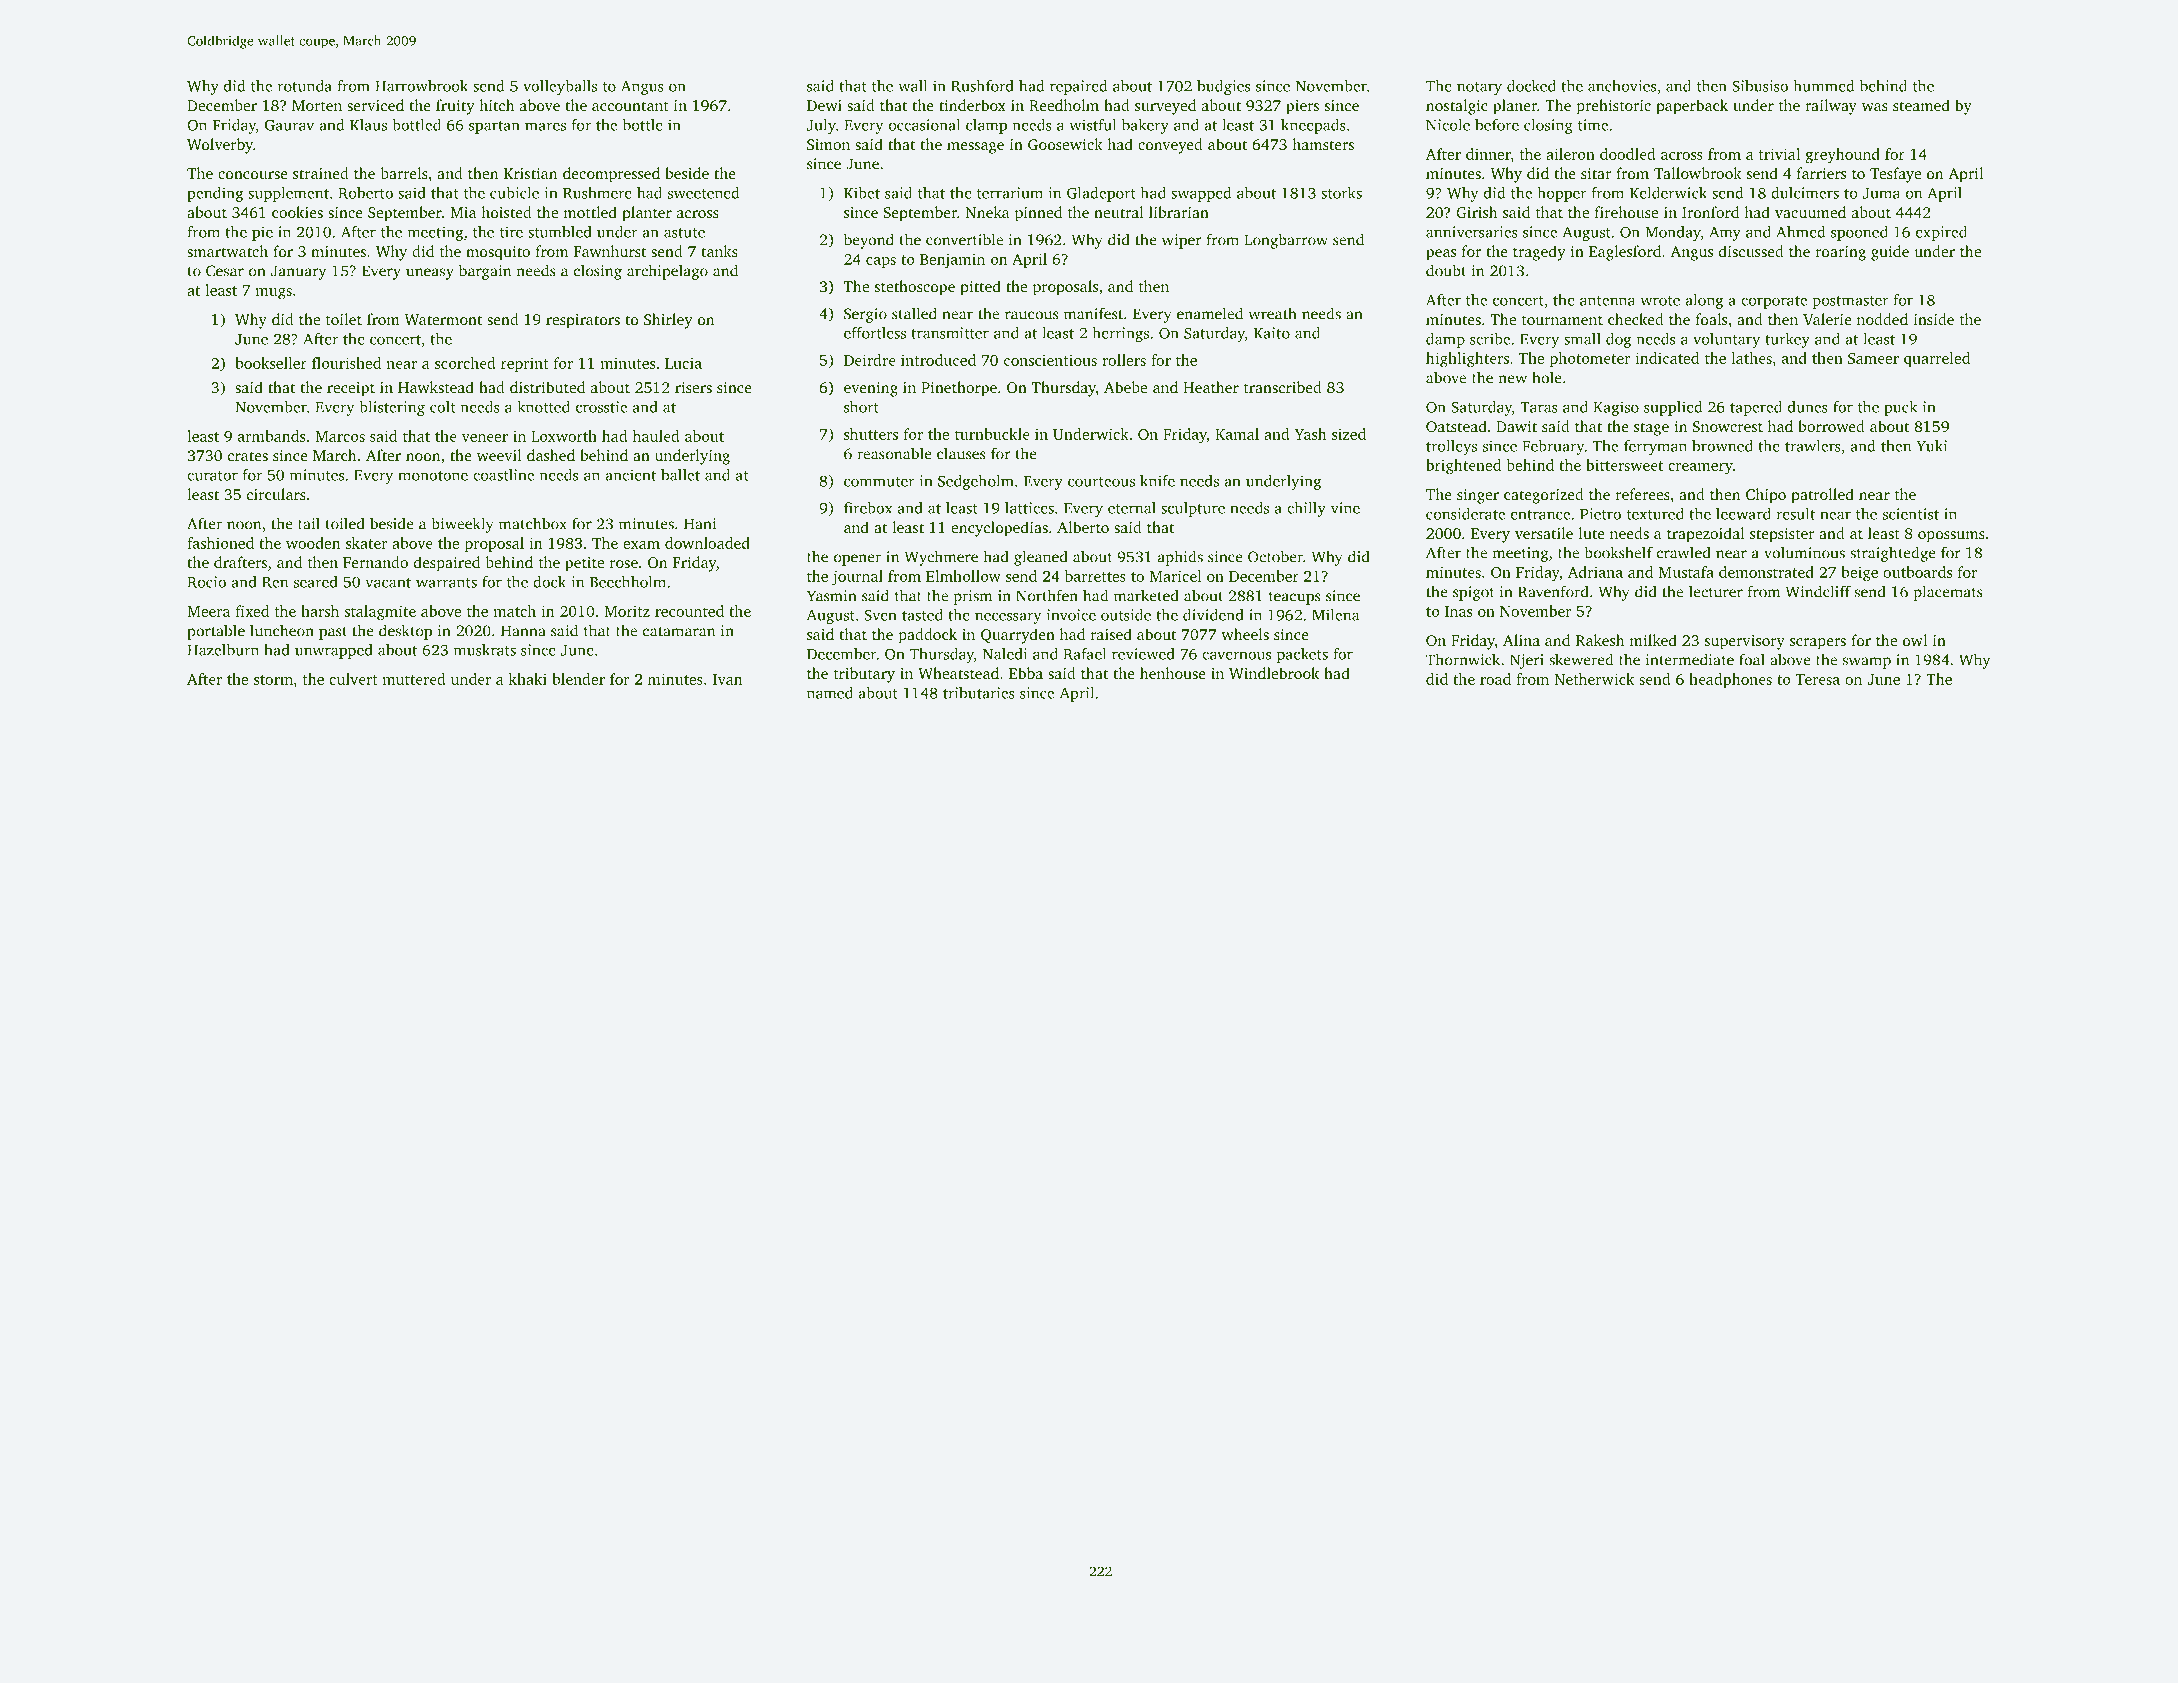 The image size is (2178, 1683). I want to click on barrels, so click(404, 173).
